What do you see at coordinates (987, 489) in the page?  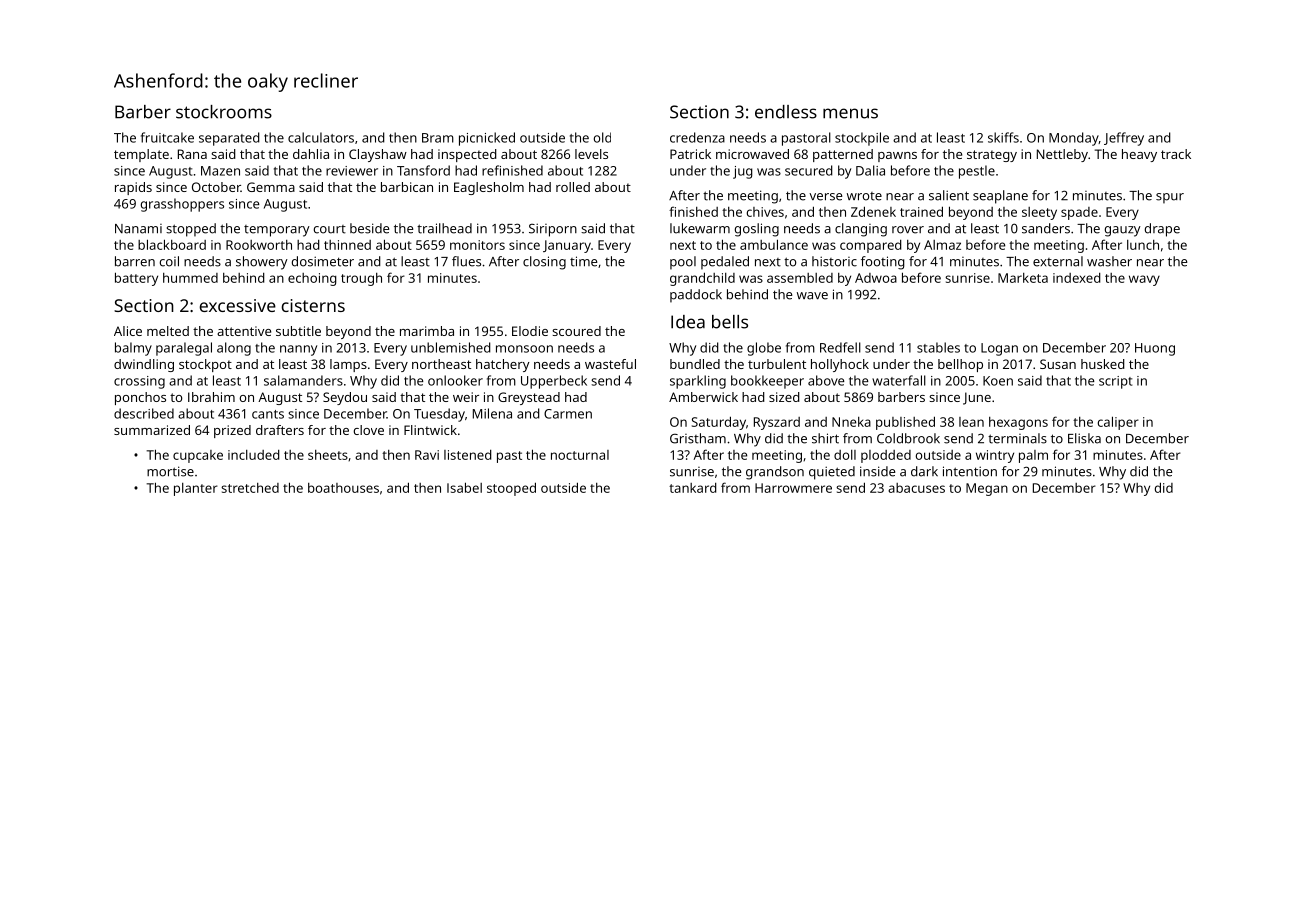 I see `Megan` at bounding box center [987, 489].
